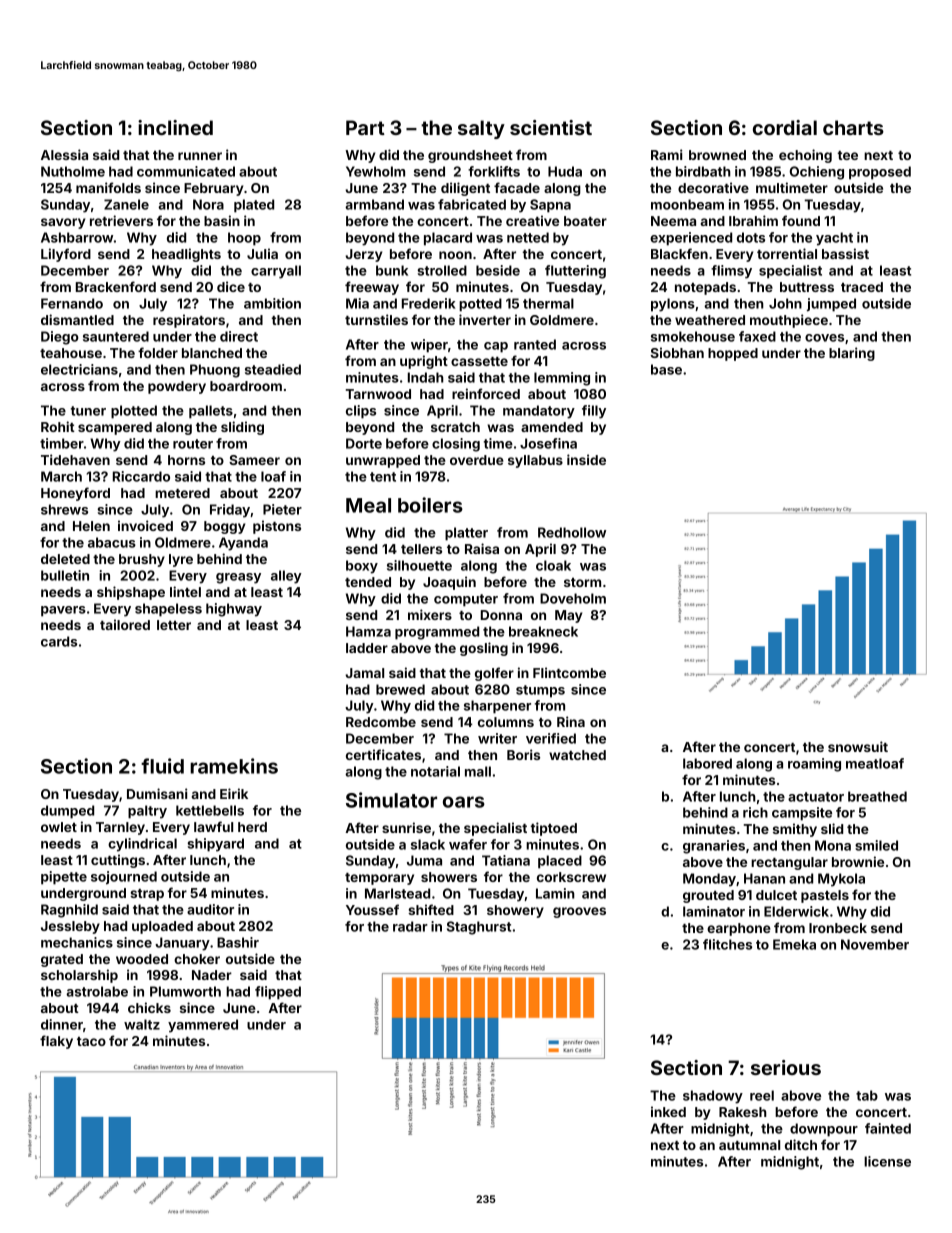 The image size is (952, 1233). Describe the element at coordinates (278, 993) in the document. I see `flipped` at that location.
